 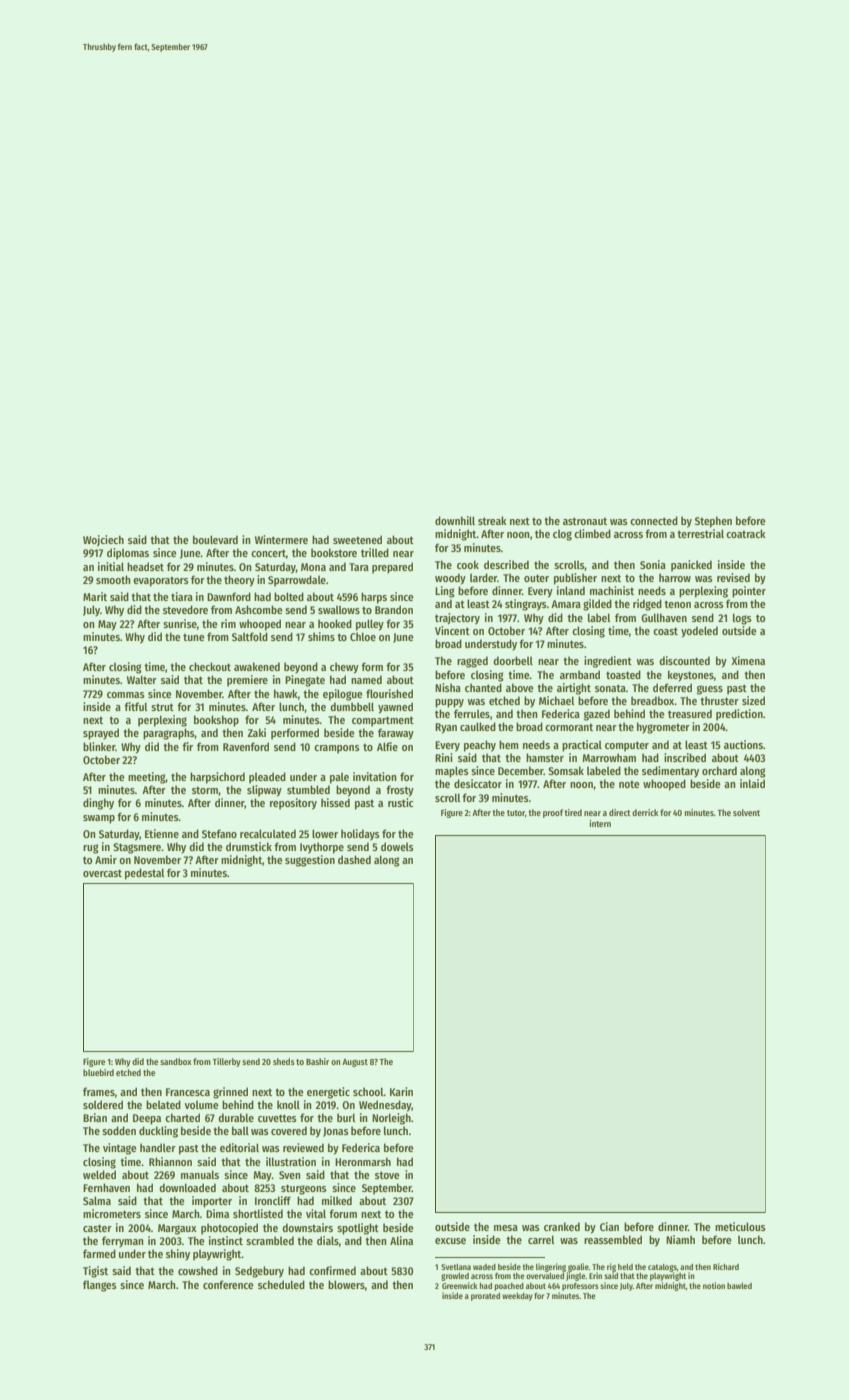 What do you see at coordinates (284, 1061) in the screenshot?
I see `sheds` at bounding box center [284, 1061].
